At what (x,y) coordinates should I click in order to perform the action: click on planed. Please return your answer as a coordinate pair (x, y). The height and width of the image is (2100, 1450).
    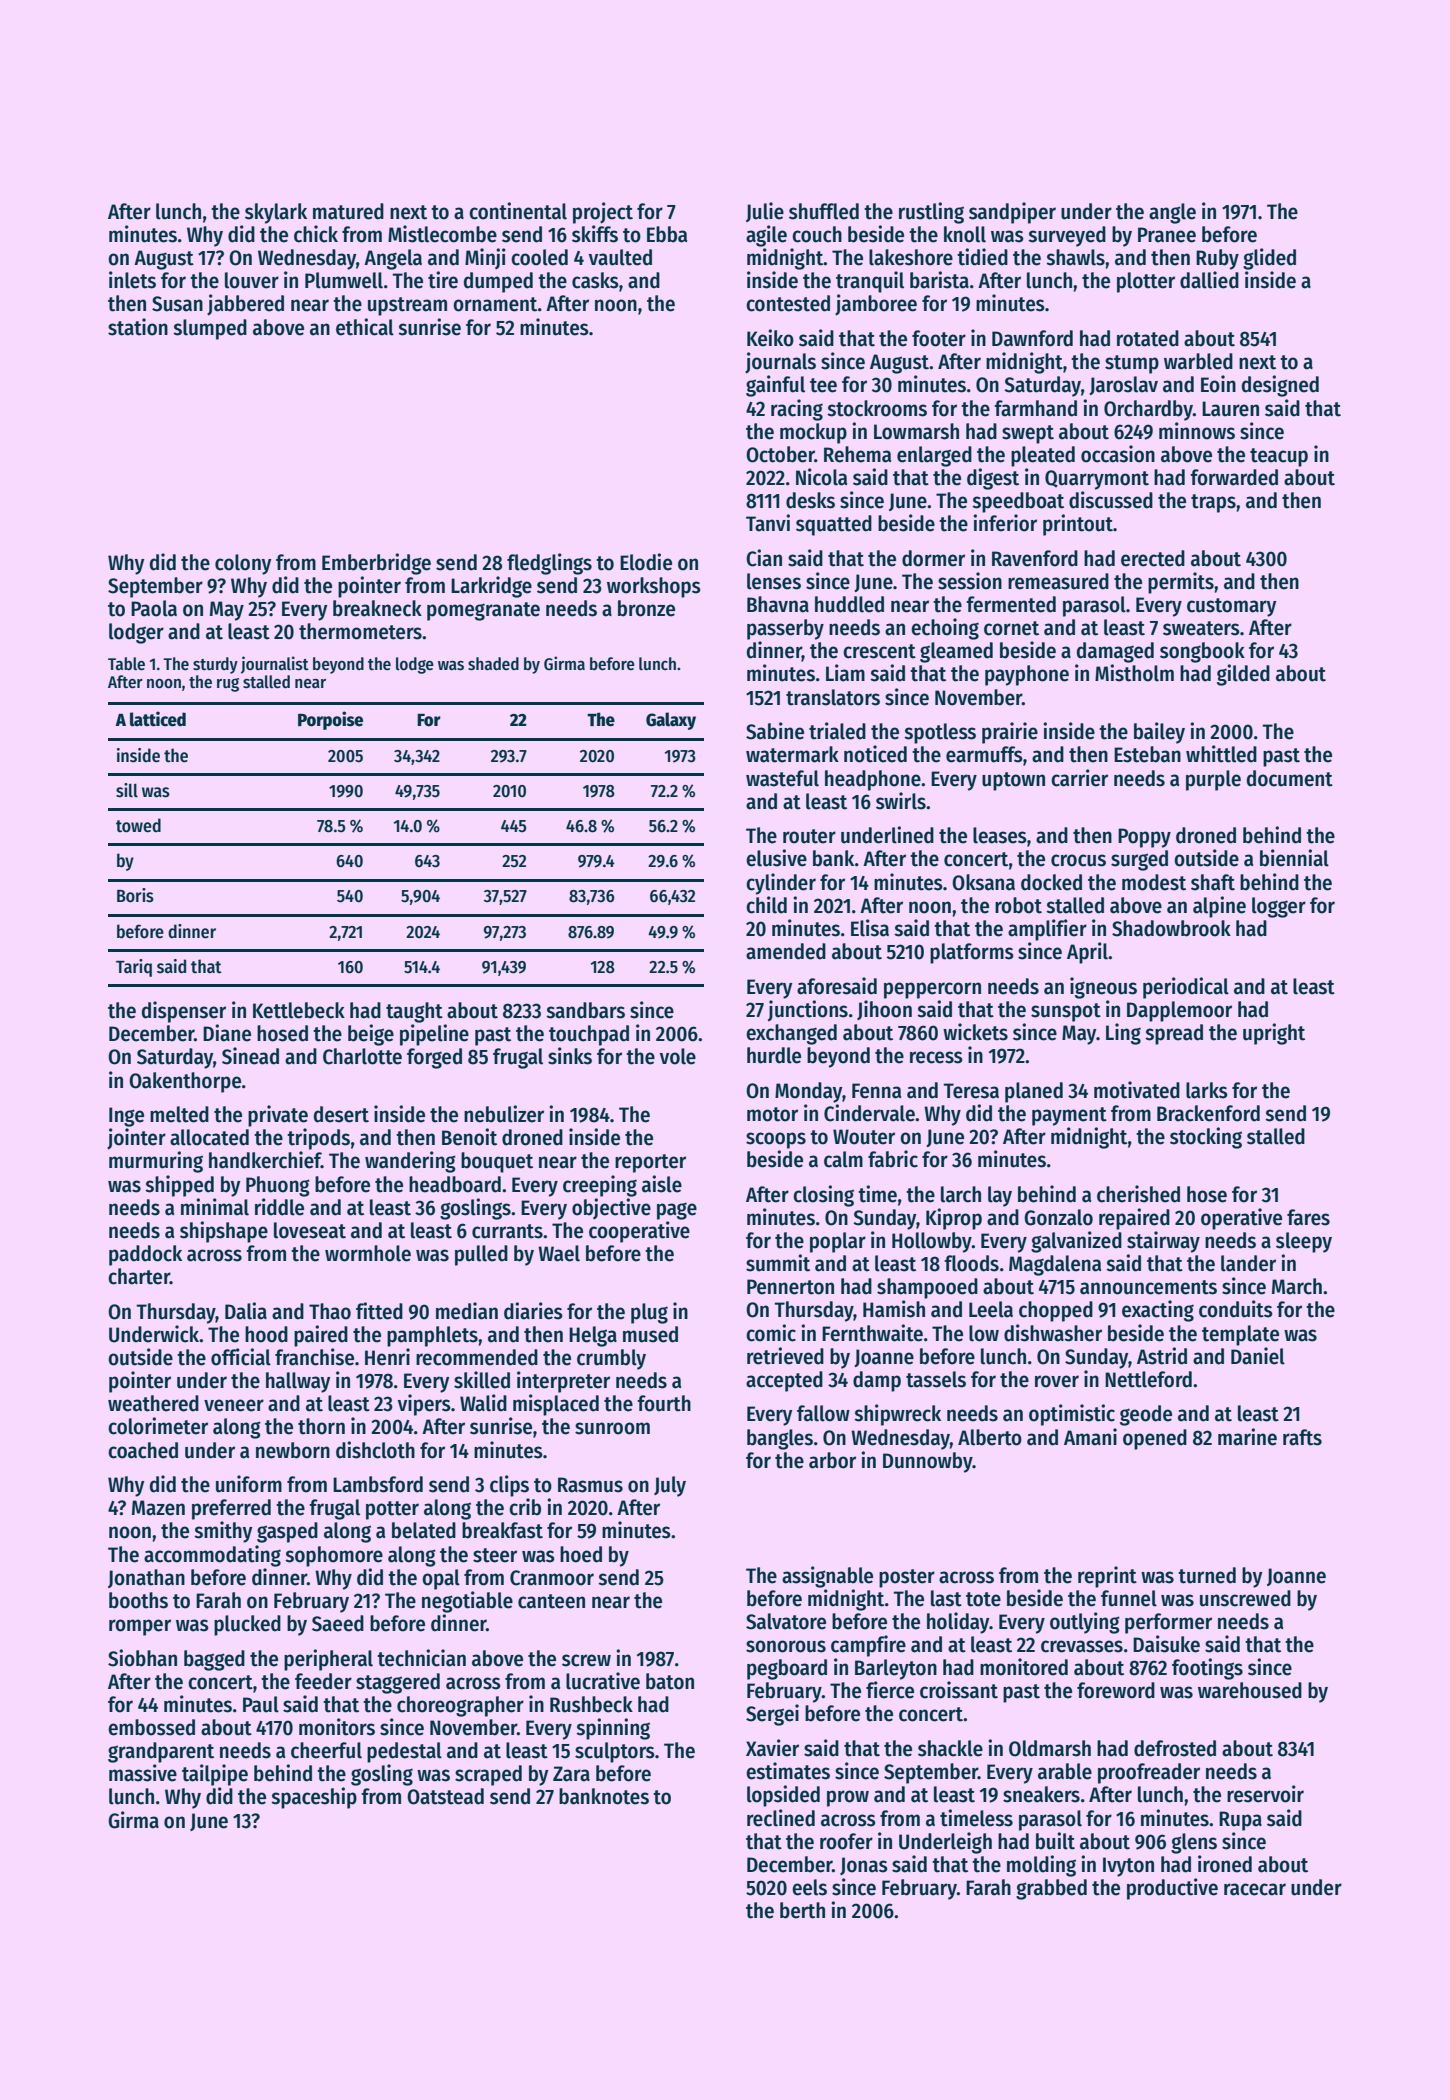
    Looking at the image, I should click on (1034, 1092).
